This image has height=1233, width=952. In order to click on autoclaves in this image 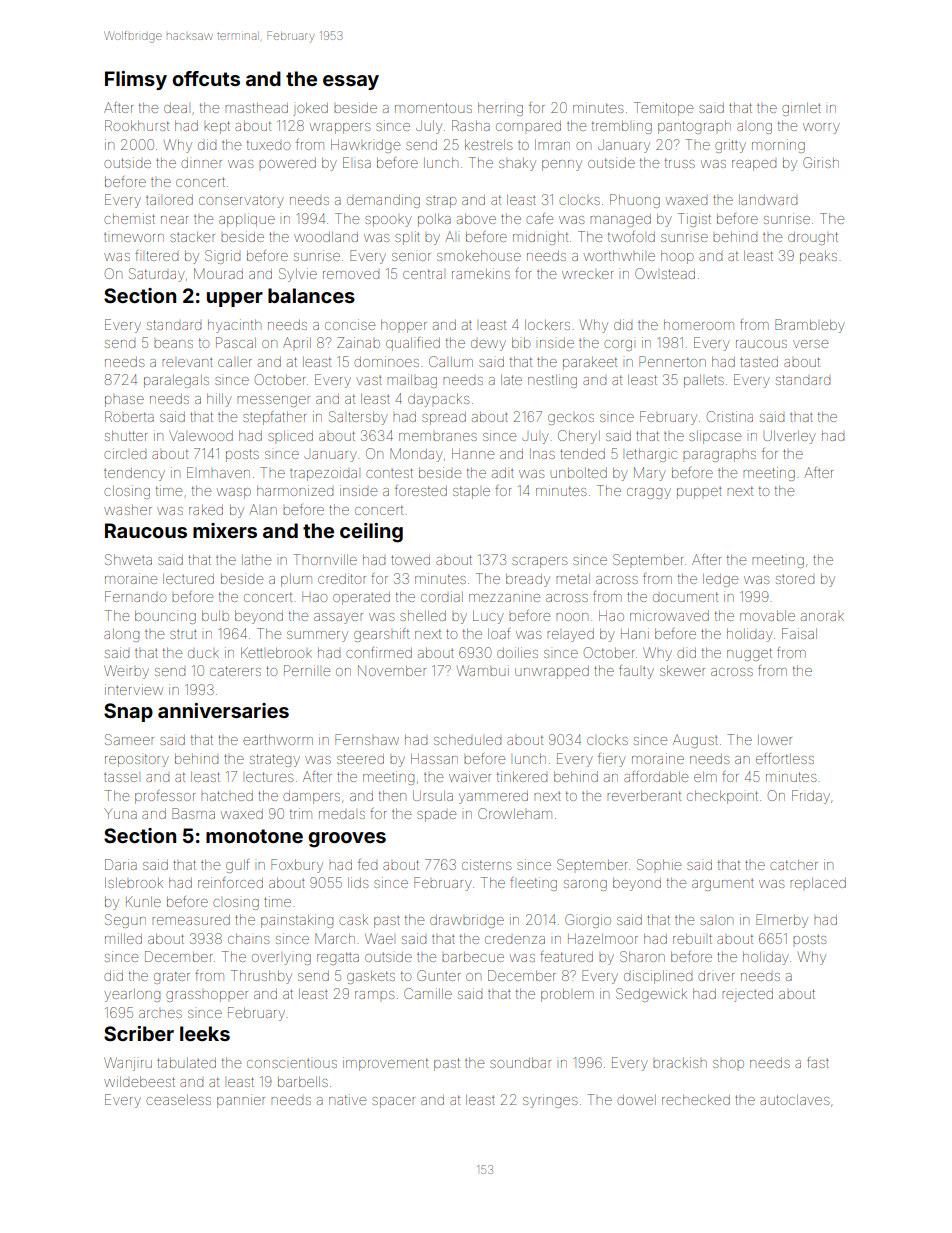, I will do `click(794, 1099)`.
